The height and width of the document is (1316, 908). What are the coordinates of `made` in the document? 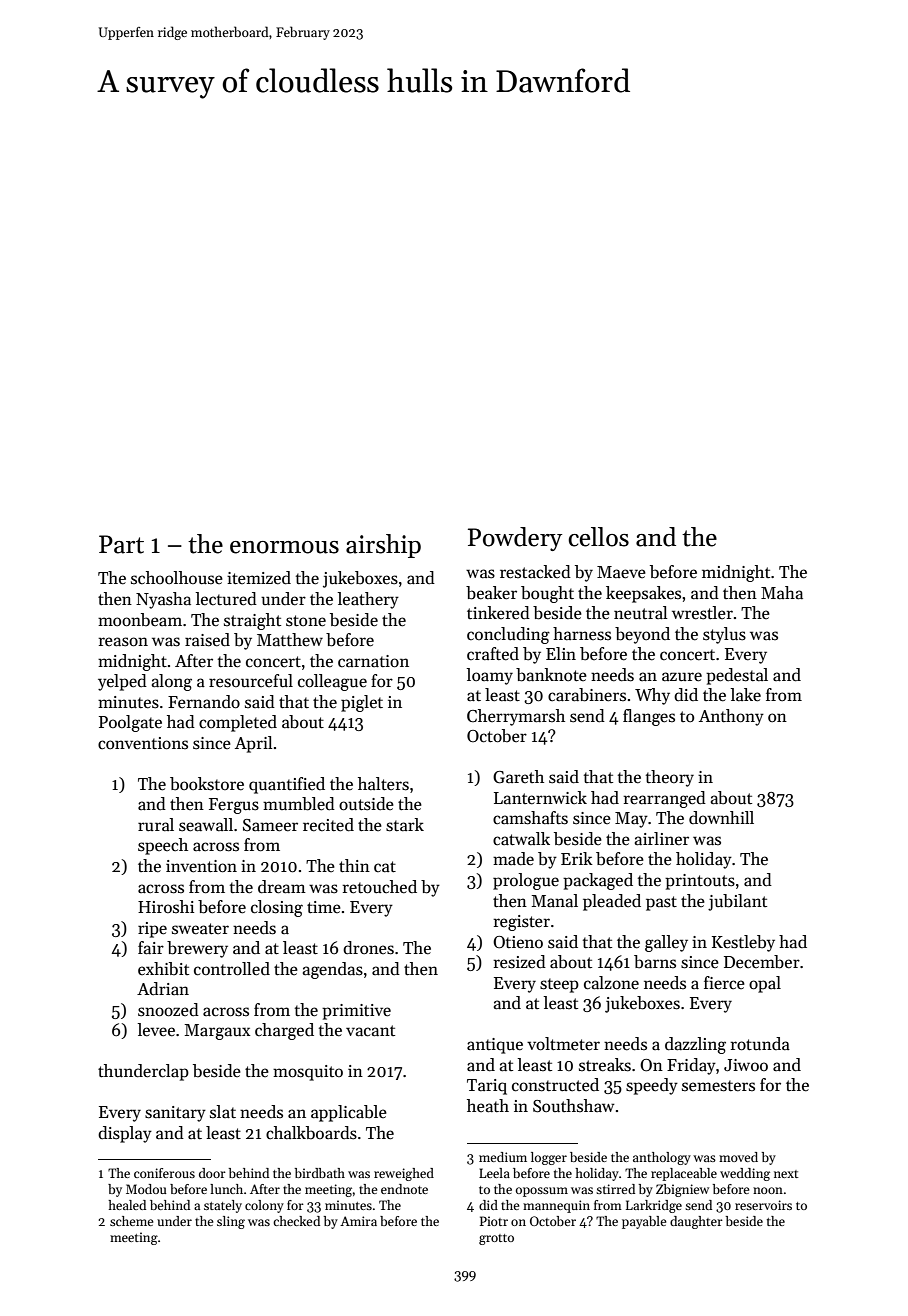 It's located at (513, 859).
